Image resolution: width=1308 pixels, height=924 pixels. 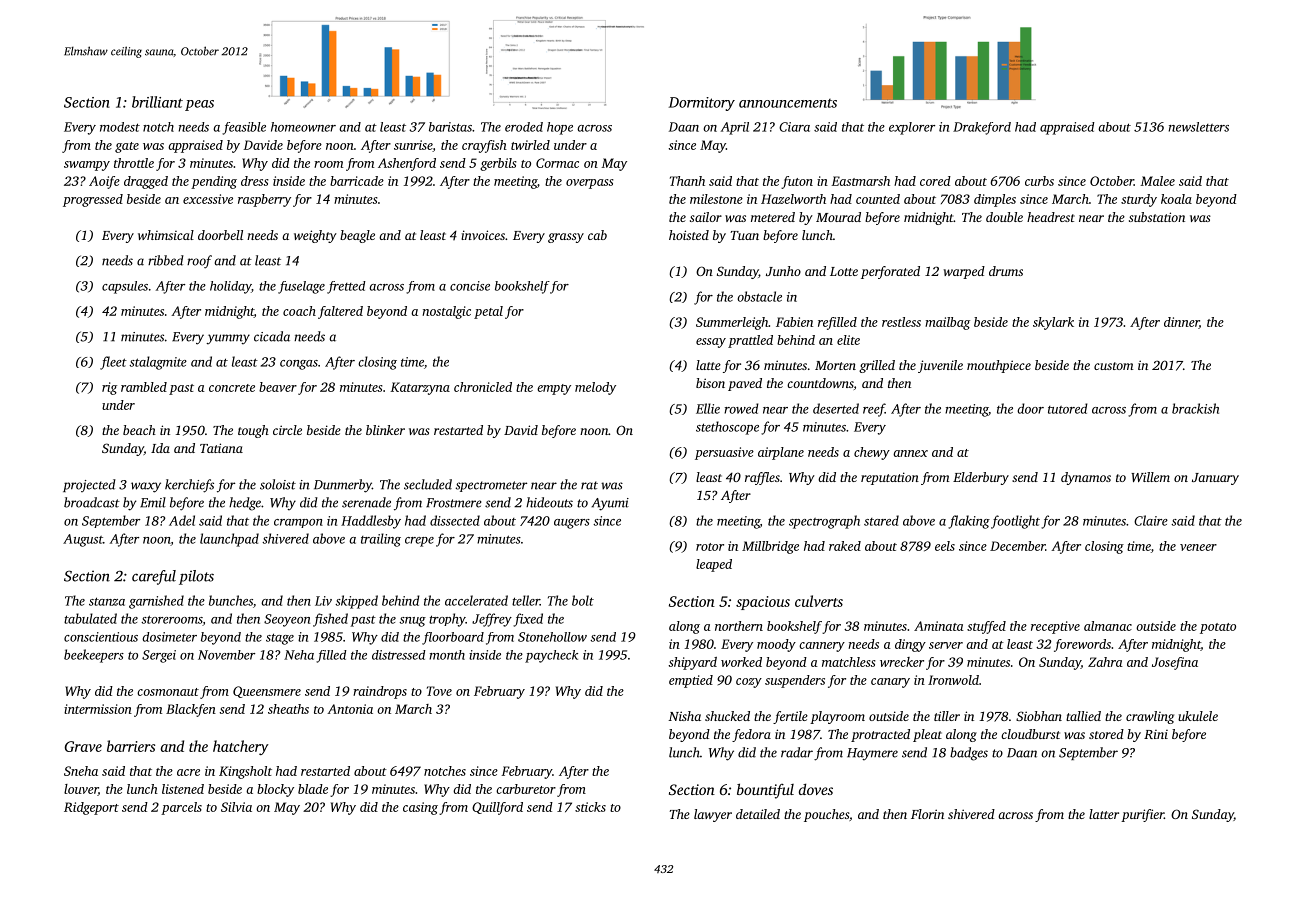 I want to click on raffles, so click(x=762, y=478).
